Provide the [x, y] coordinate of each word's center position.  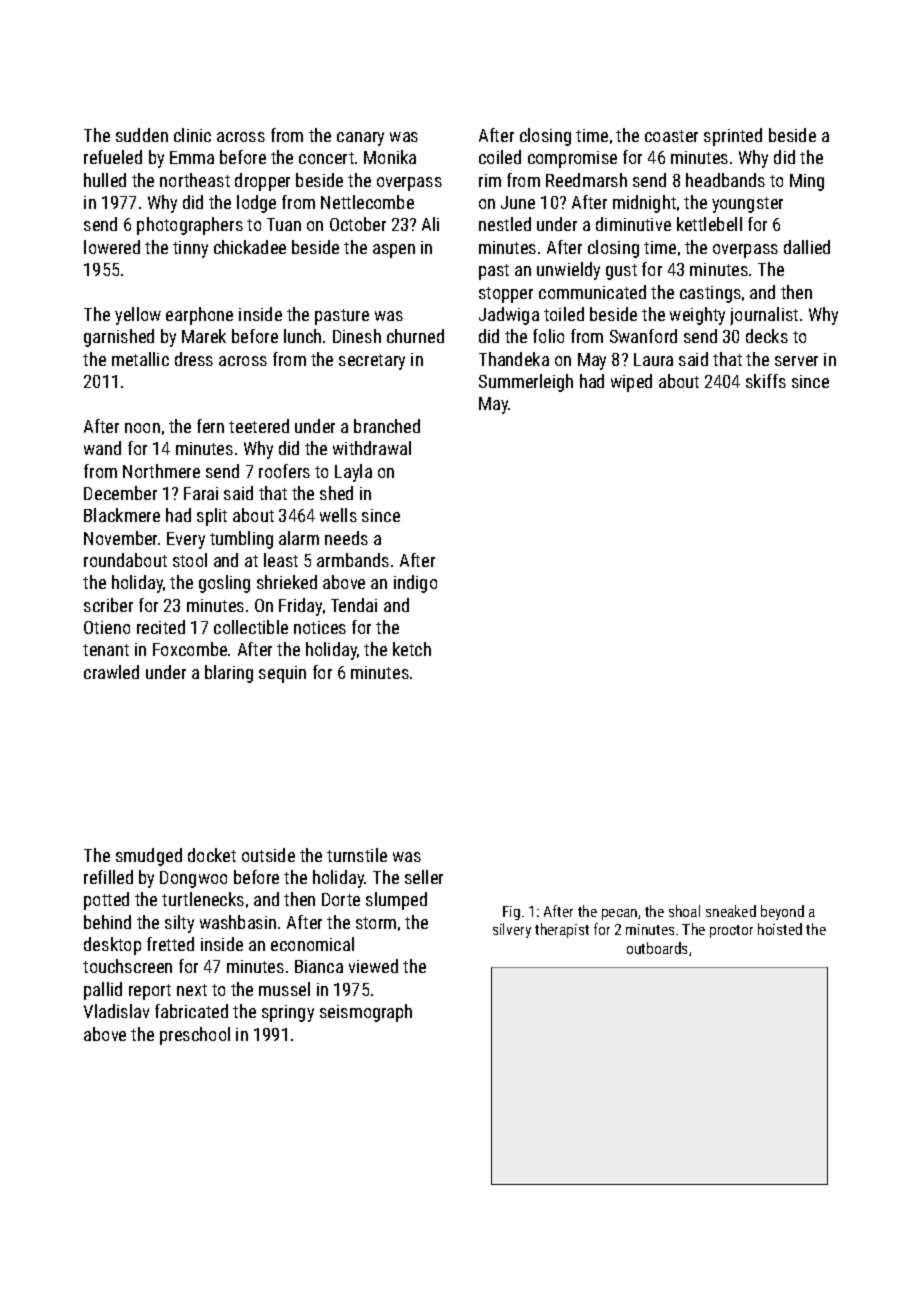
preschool [195, 1036]
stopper [506, 295]
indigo [415, 584]
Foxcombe [190, 649]
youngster [747, 205]
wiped [631, 383]
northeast [195, 180]
